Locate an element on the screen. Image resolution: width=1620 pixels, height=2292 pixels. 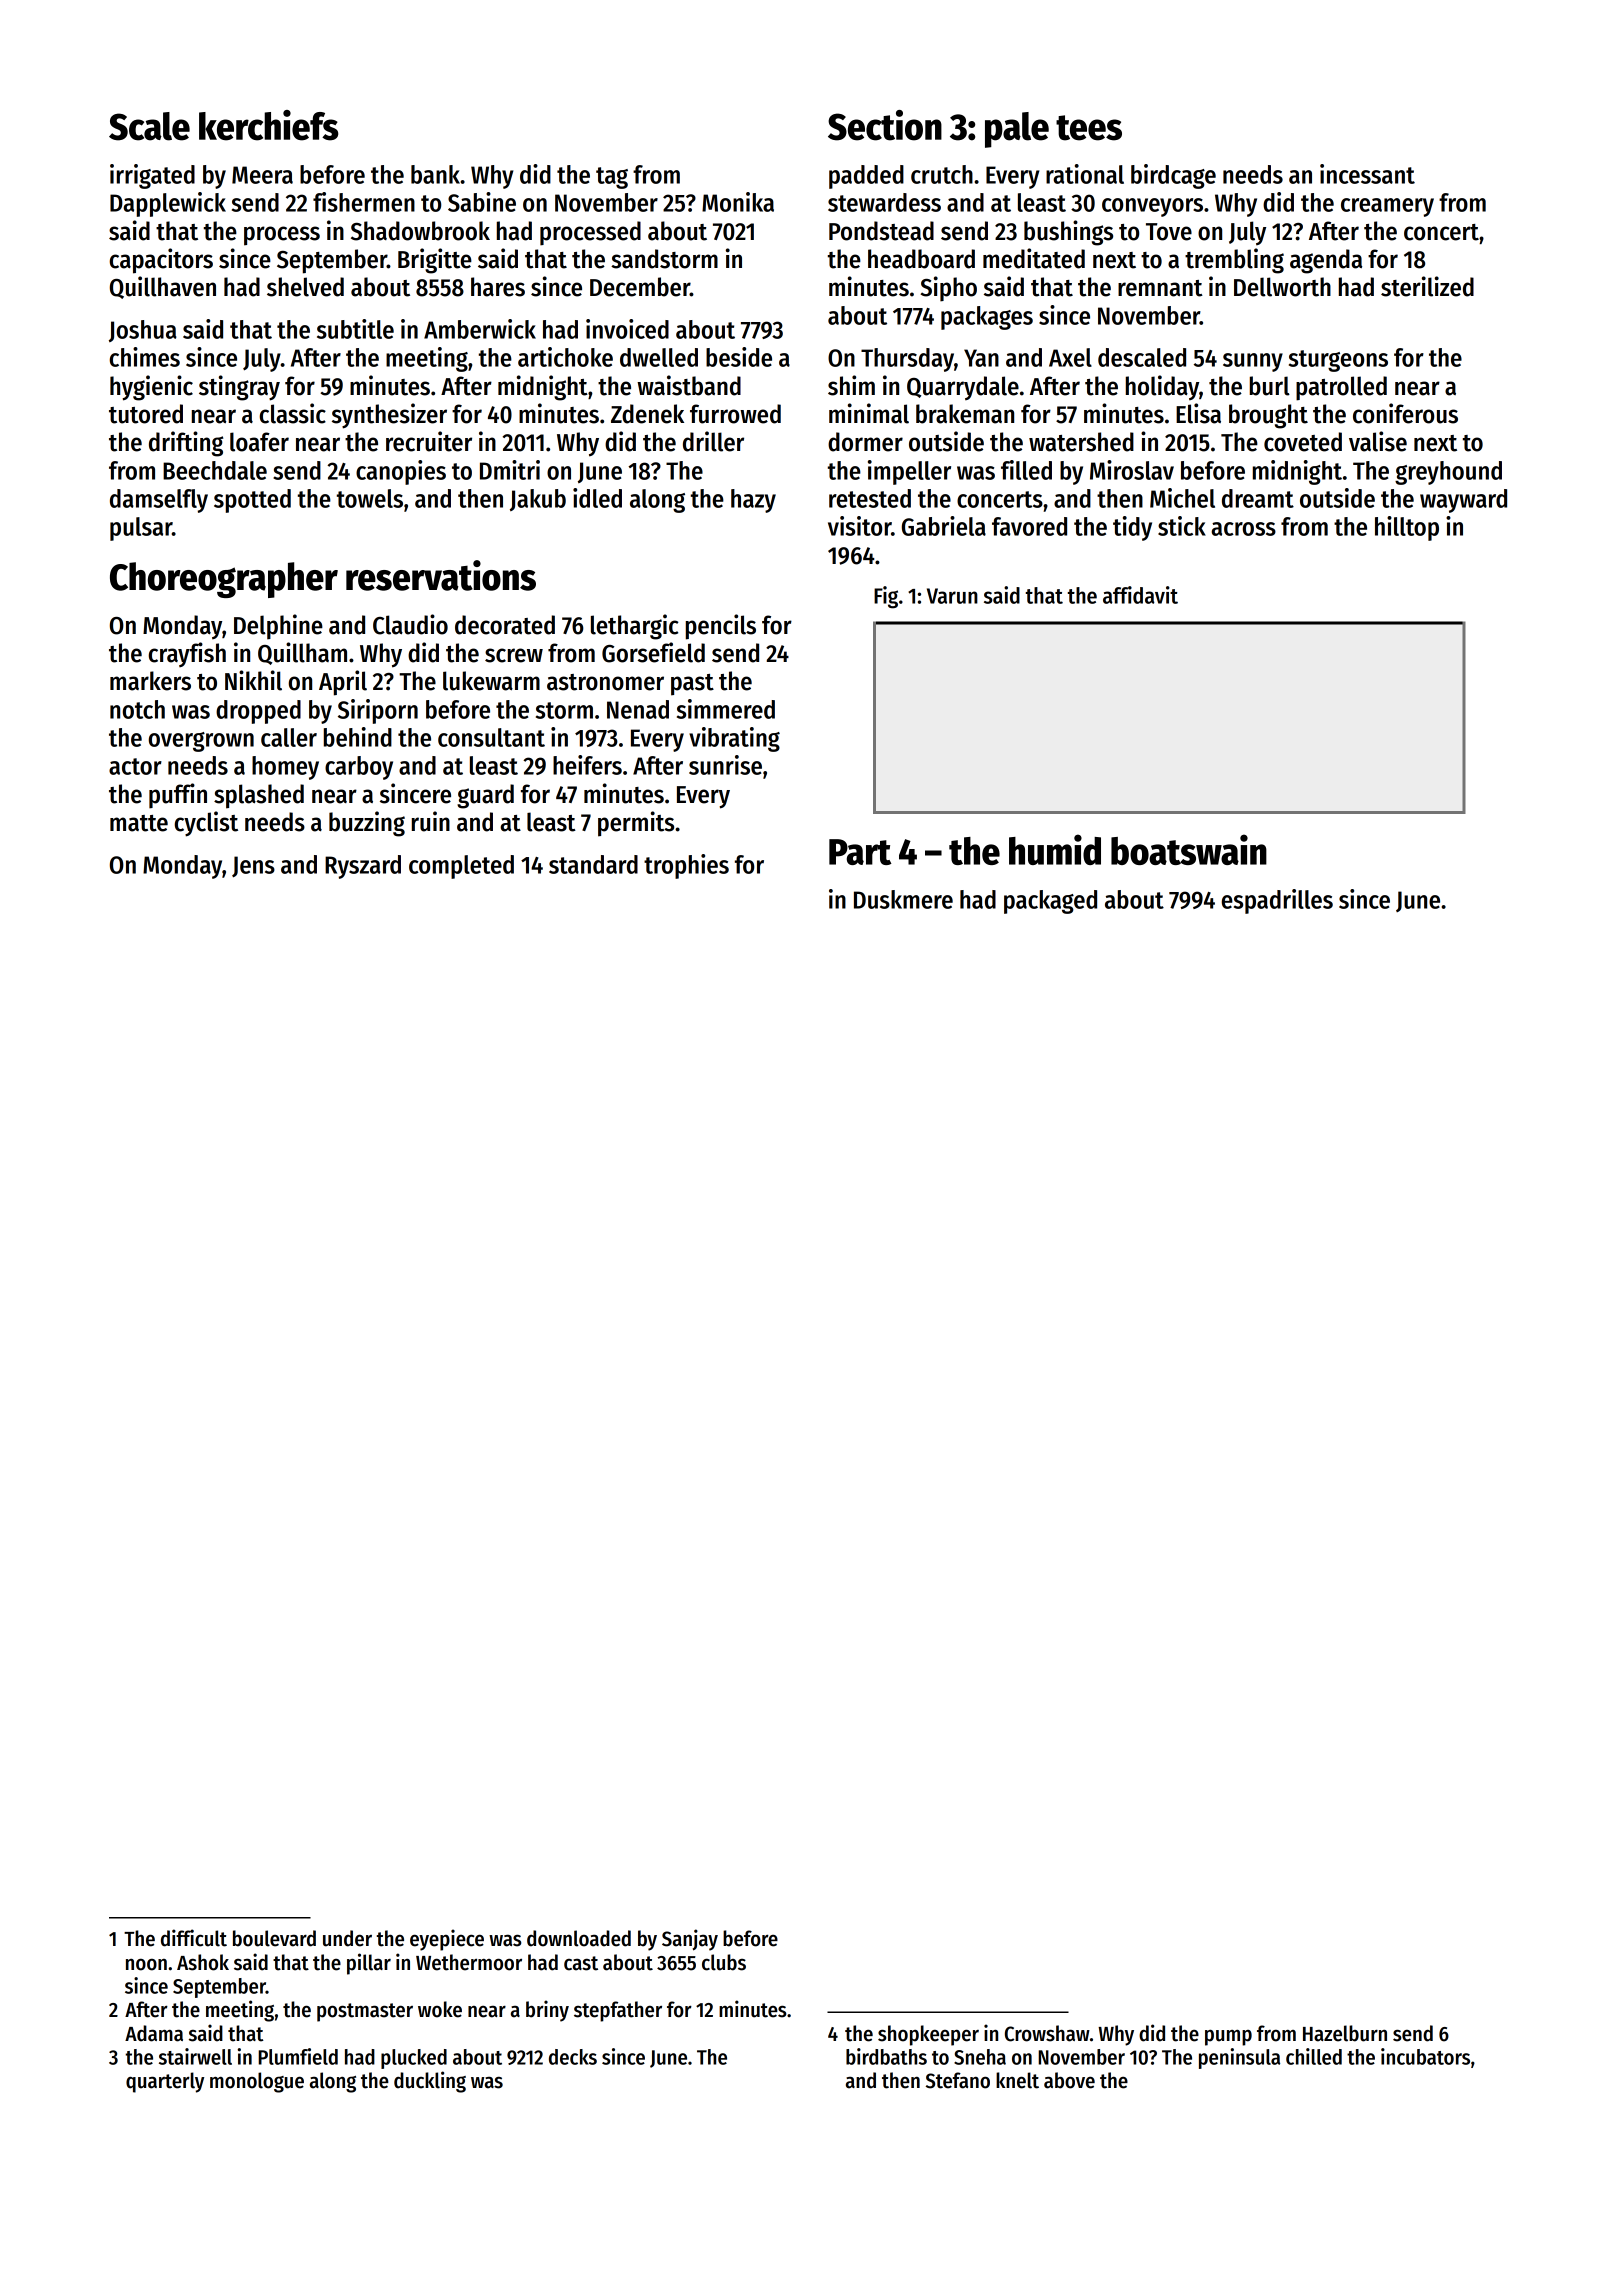
downloaded is located at coordinates (579, 1938).
